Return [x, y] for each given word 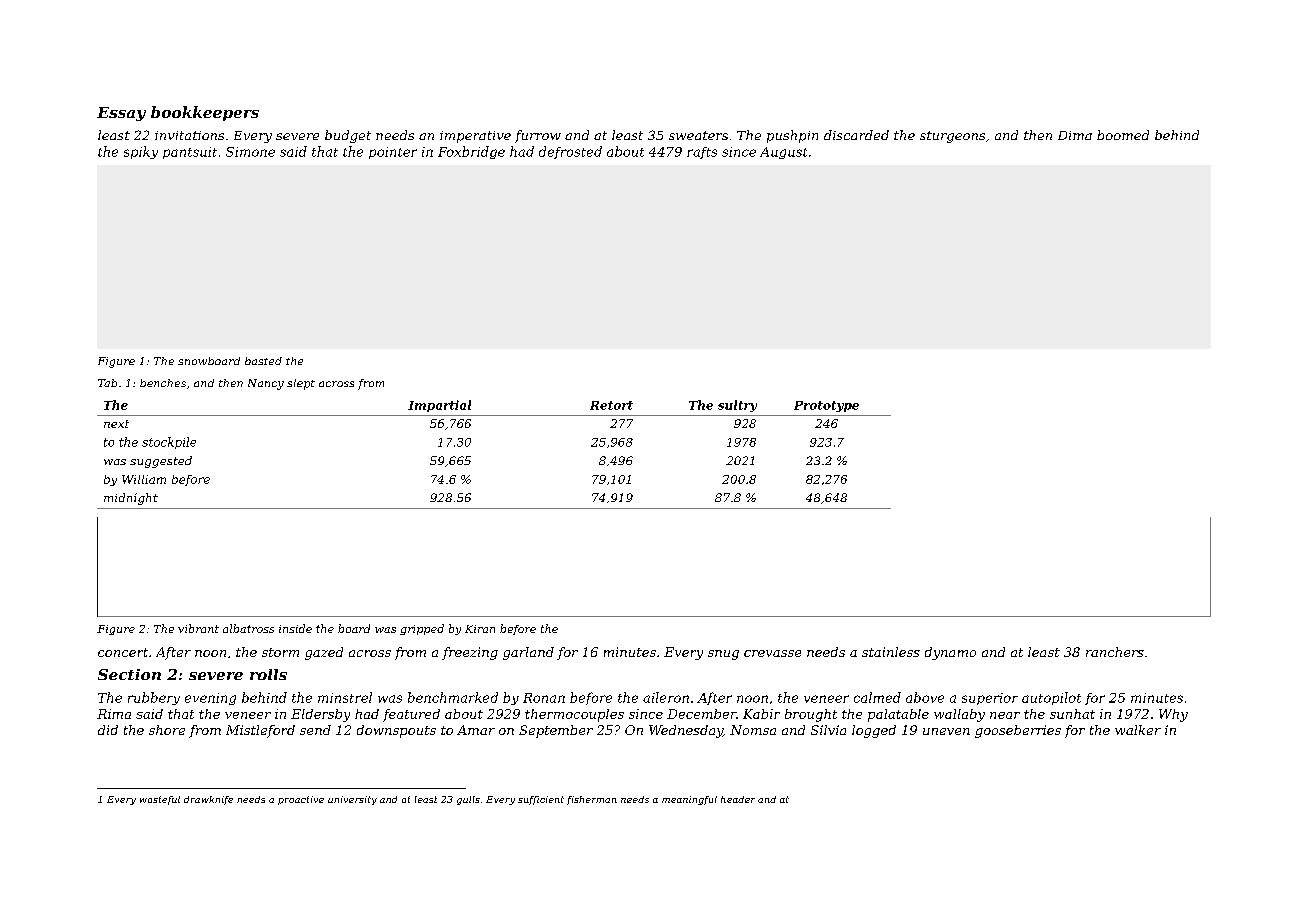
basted [263, 361]
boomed [1123, 135]
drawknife [208, 800]
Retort [611, 405]
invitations [189, 135]
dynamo [950, 653]
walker [1138, 730]
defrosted [570, 152]
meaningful [689, 800]
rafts [702, 153]
